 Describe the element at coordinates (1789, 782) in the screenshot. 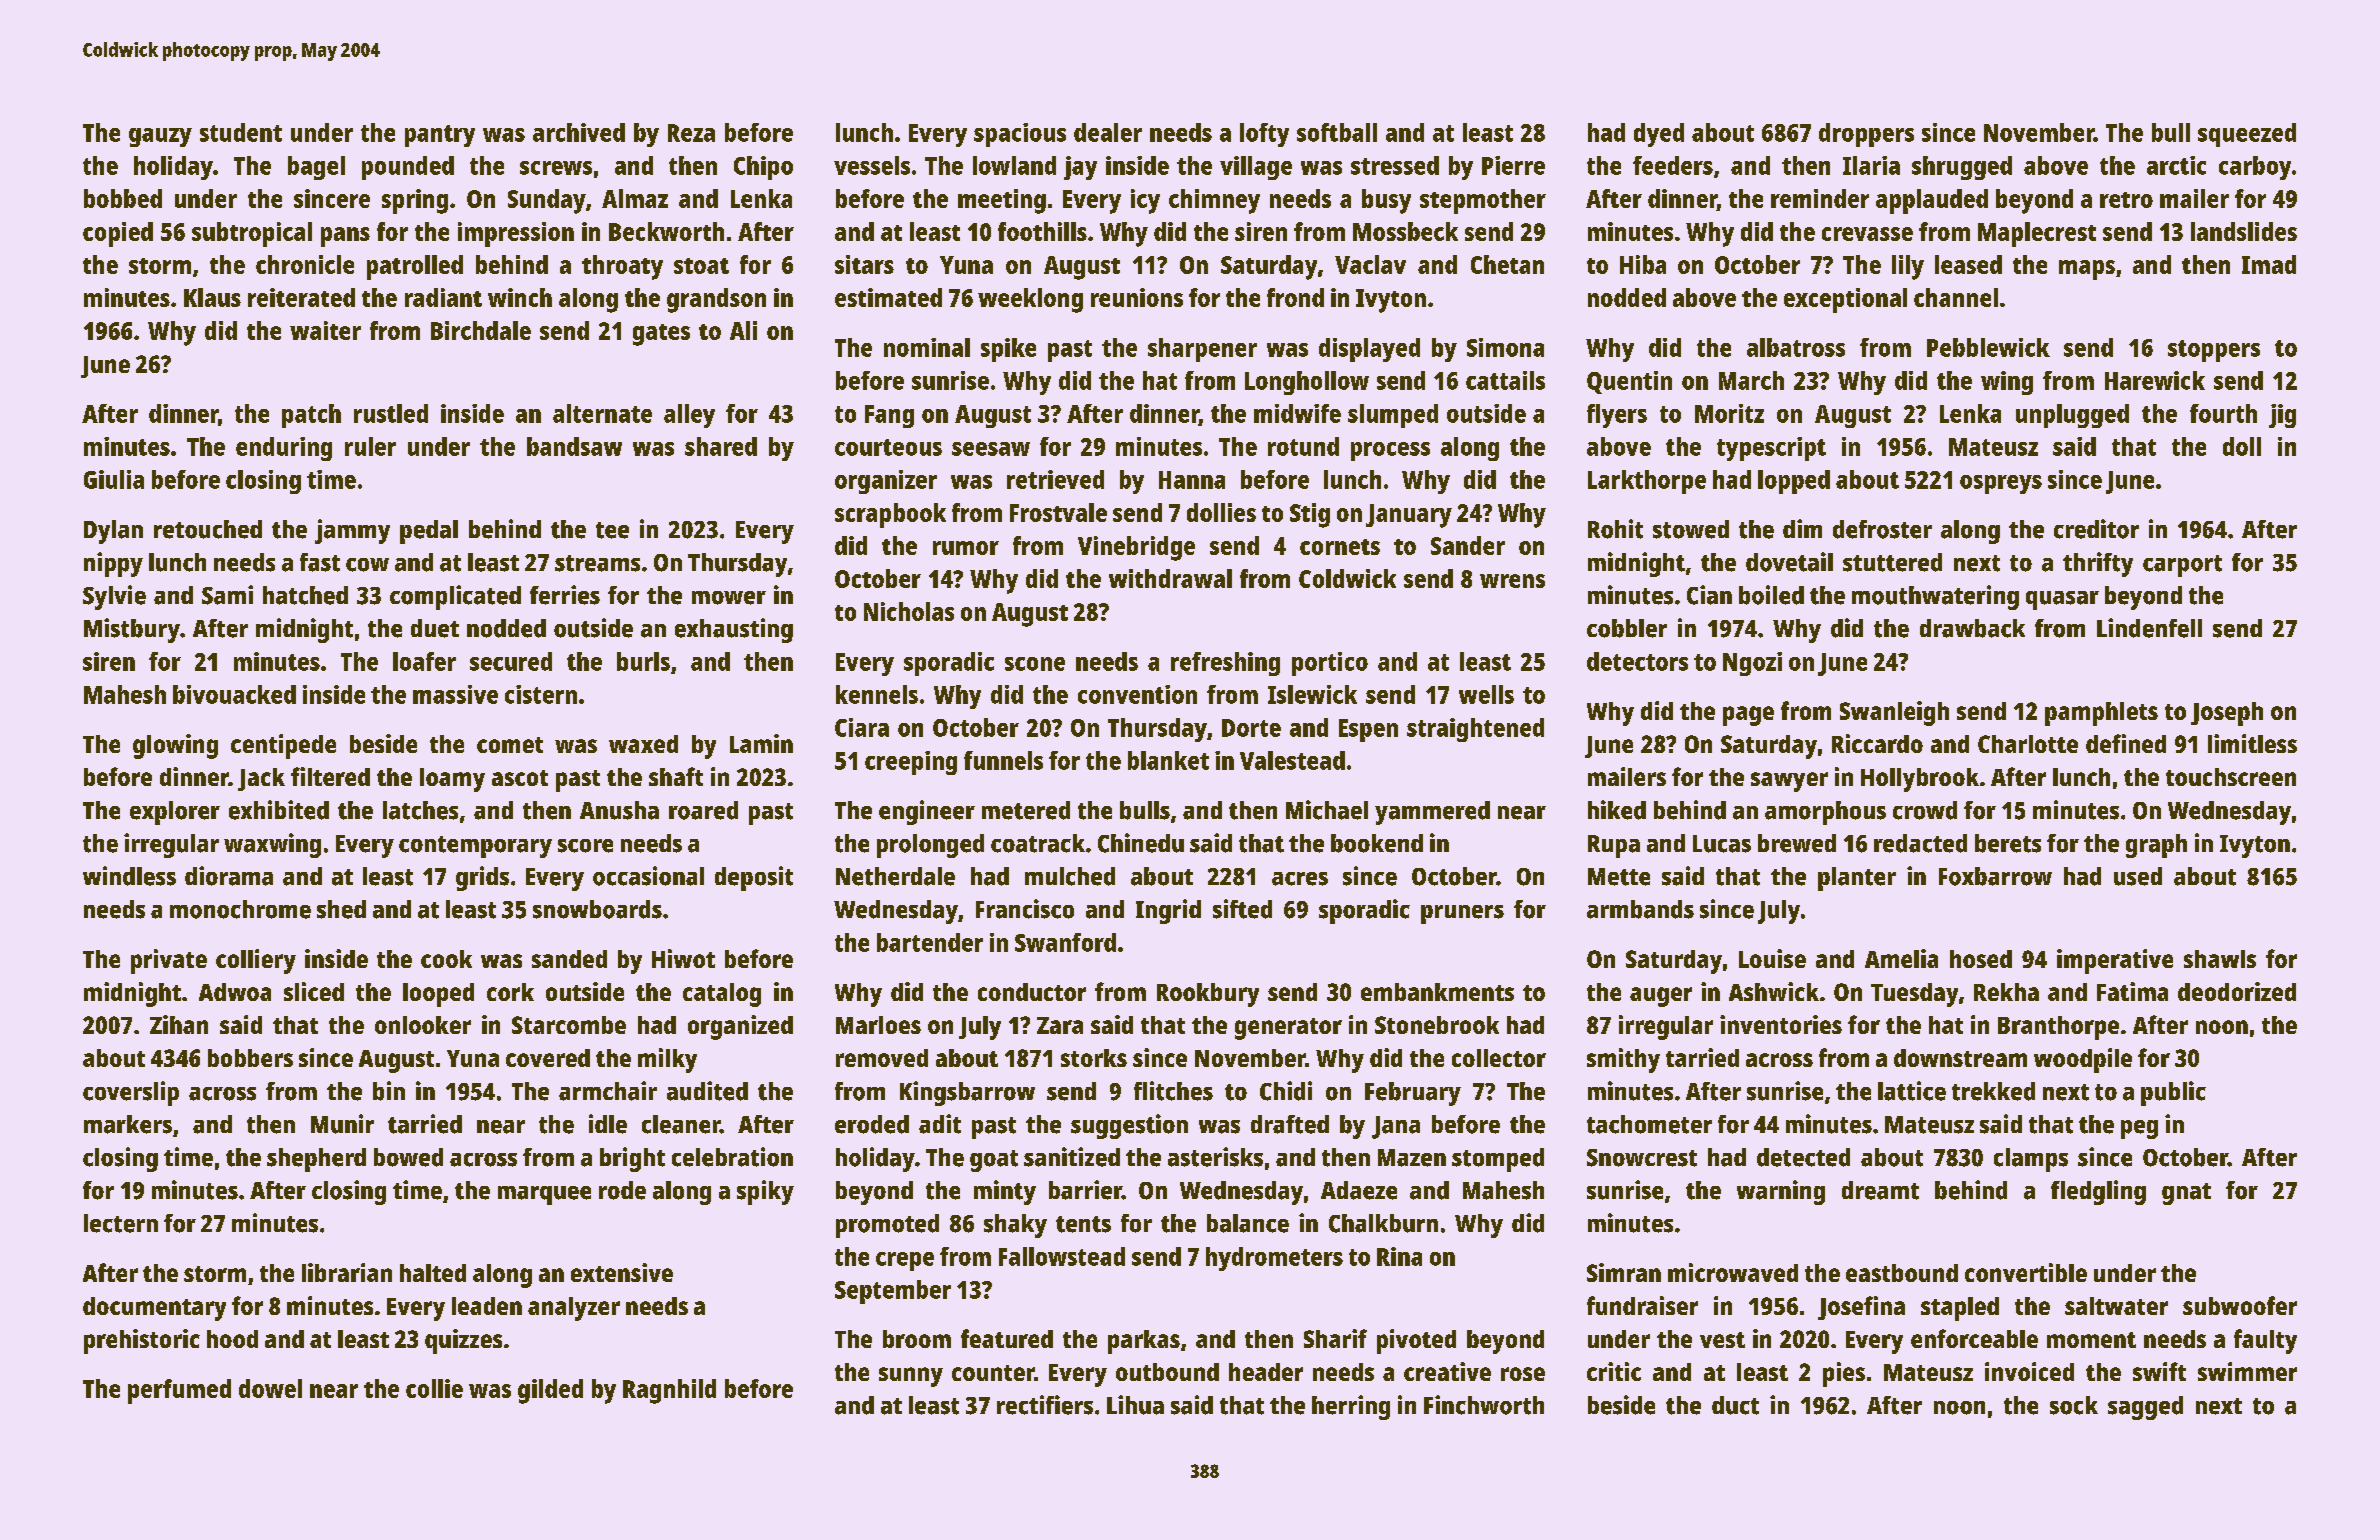

I see `sawyer` at that location.
